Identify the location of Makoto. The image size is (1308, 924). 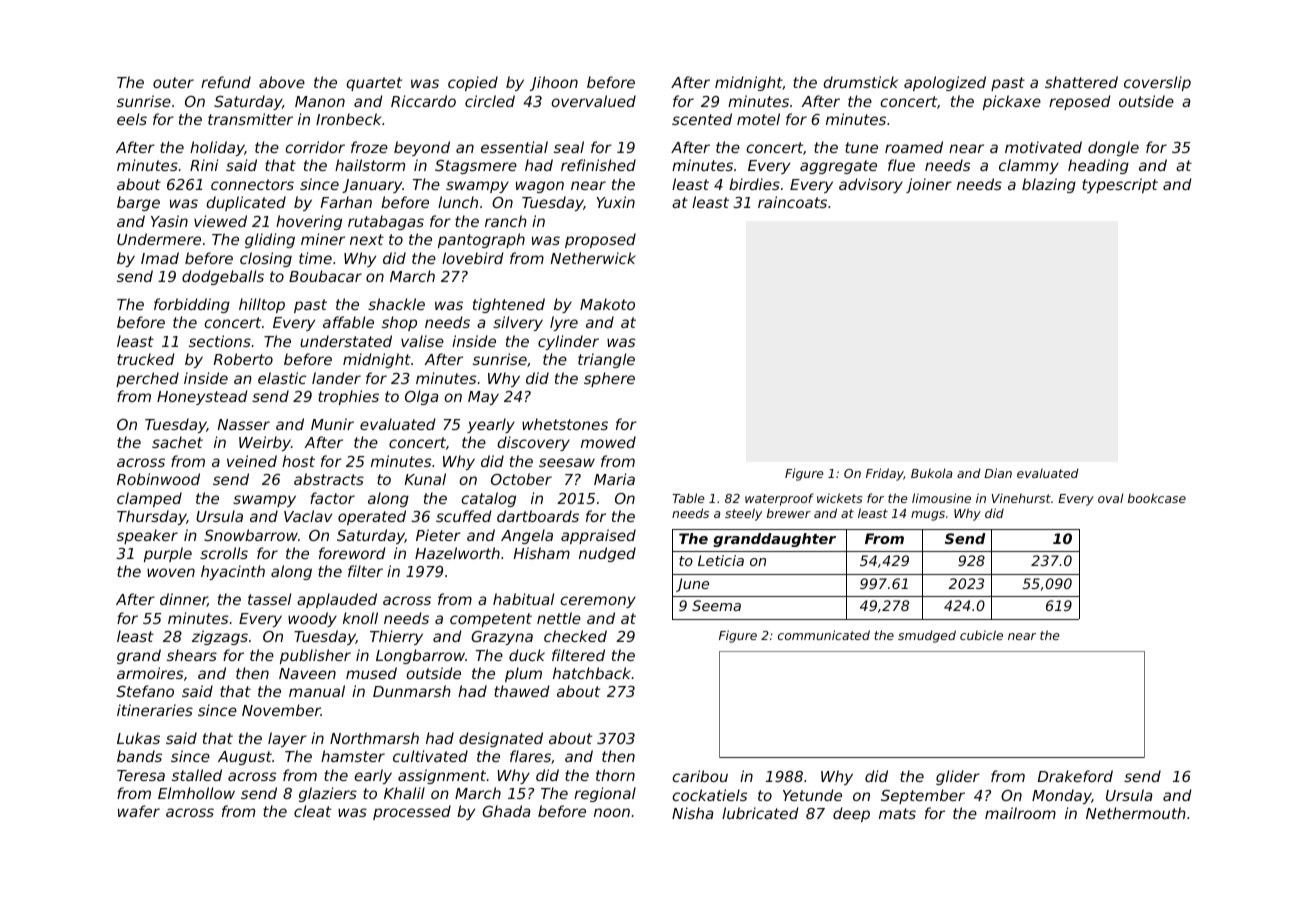
(607, 304).
